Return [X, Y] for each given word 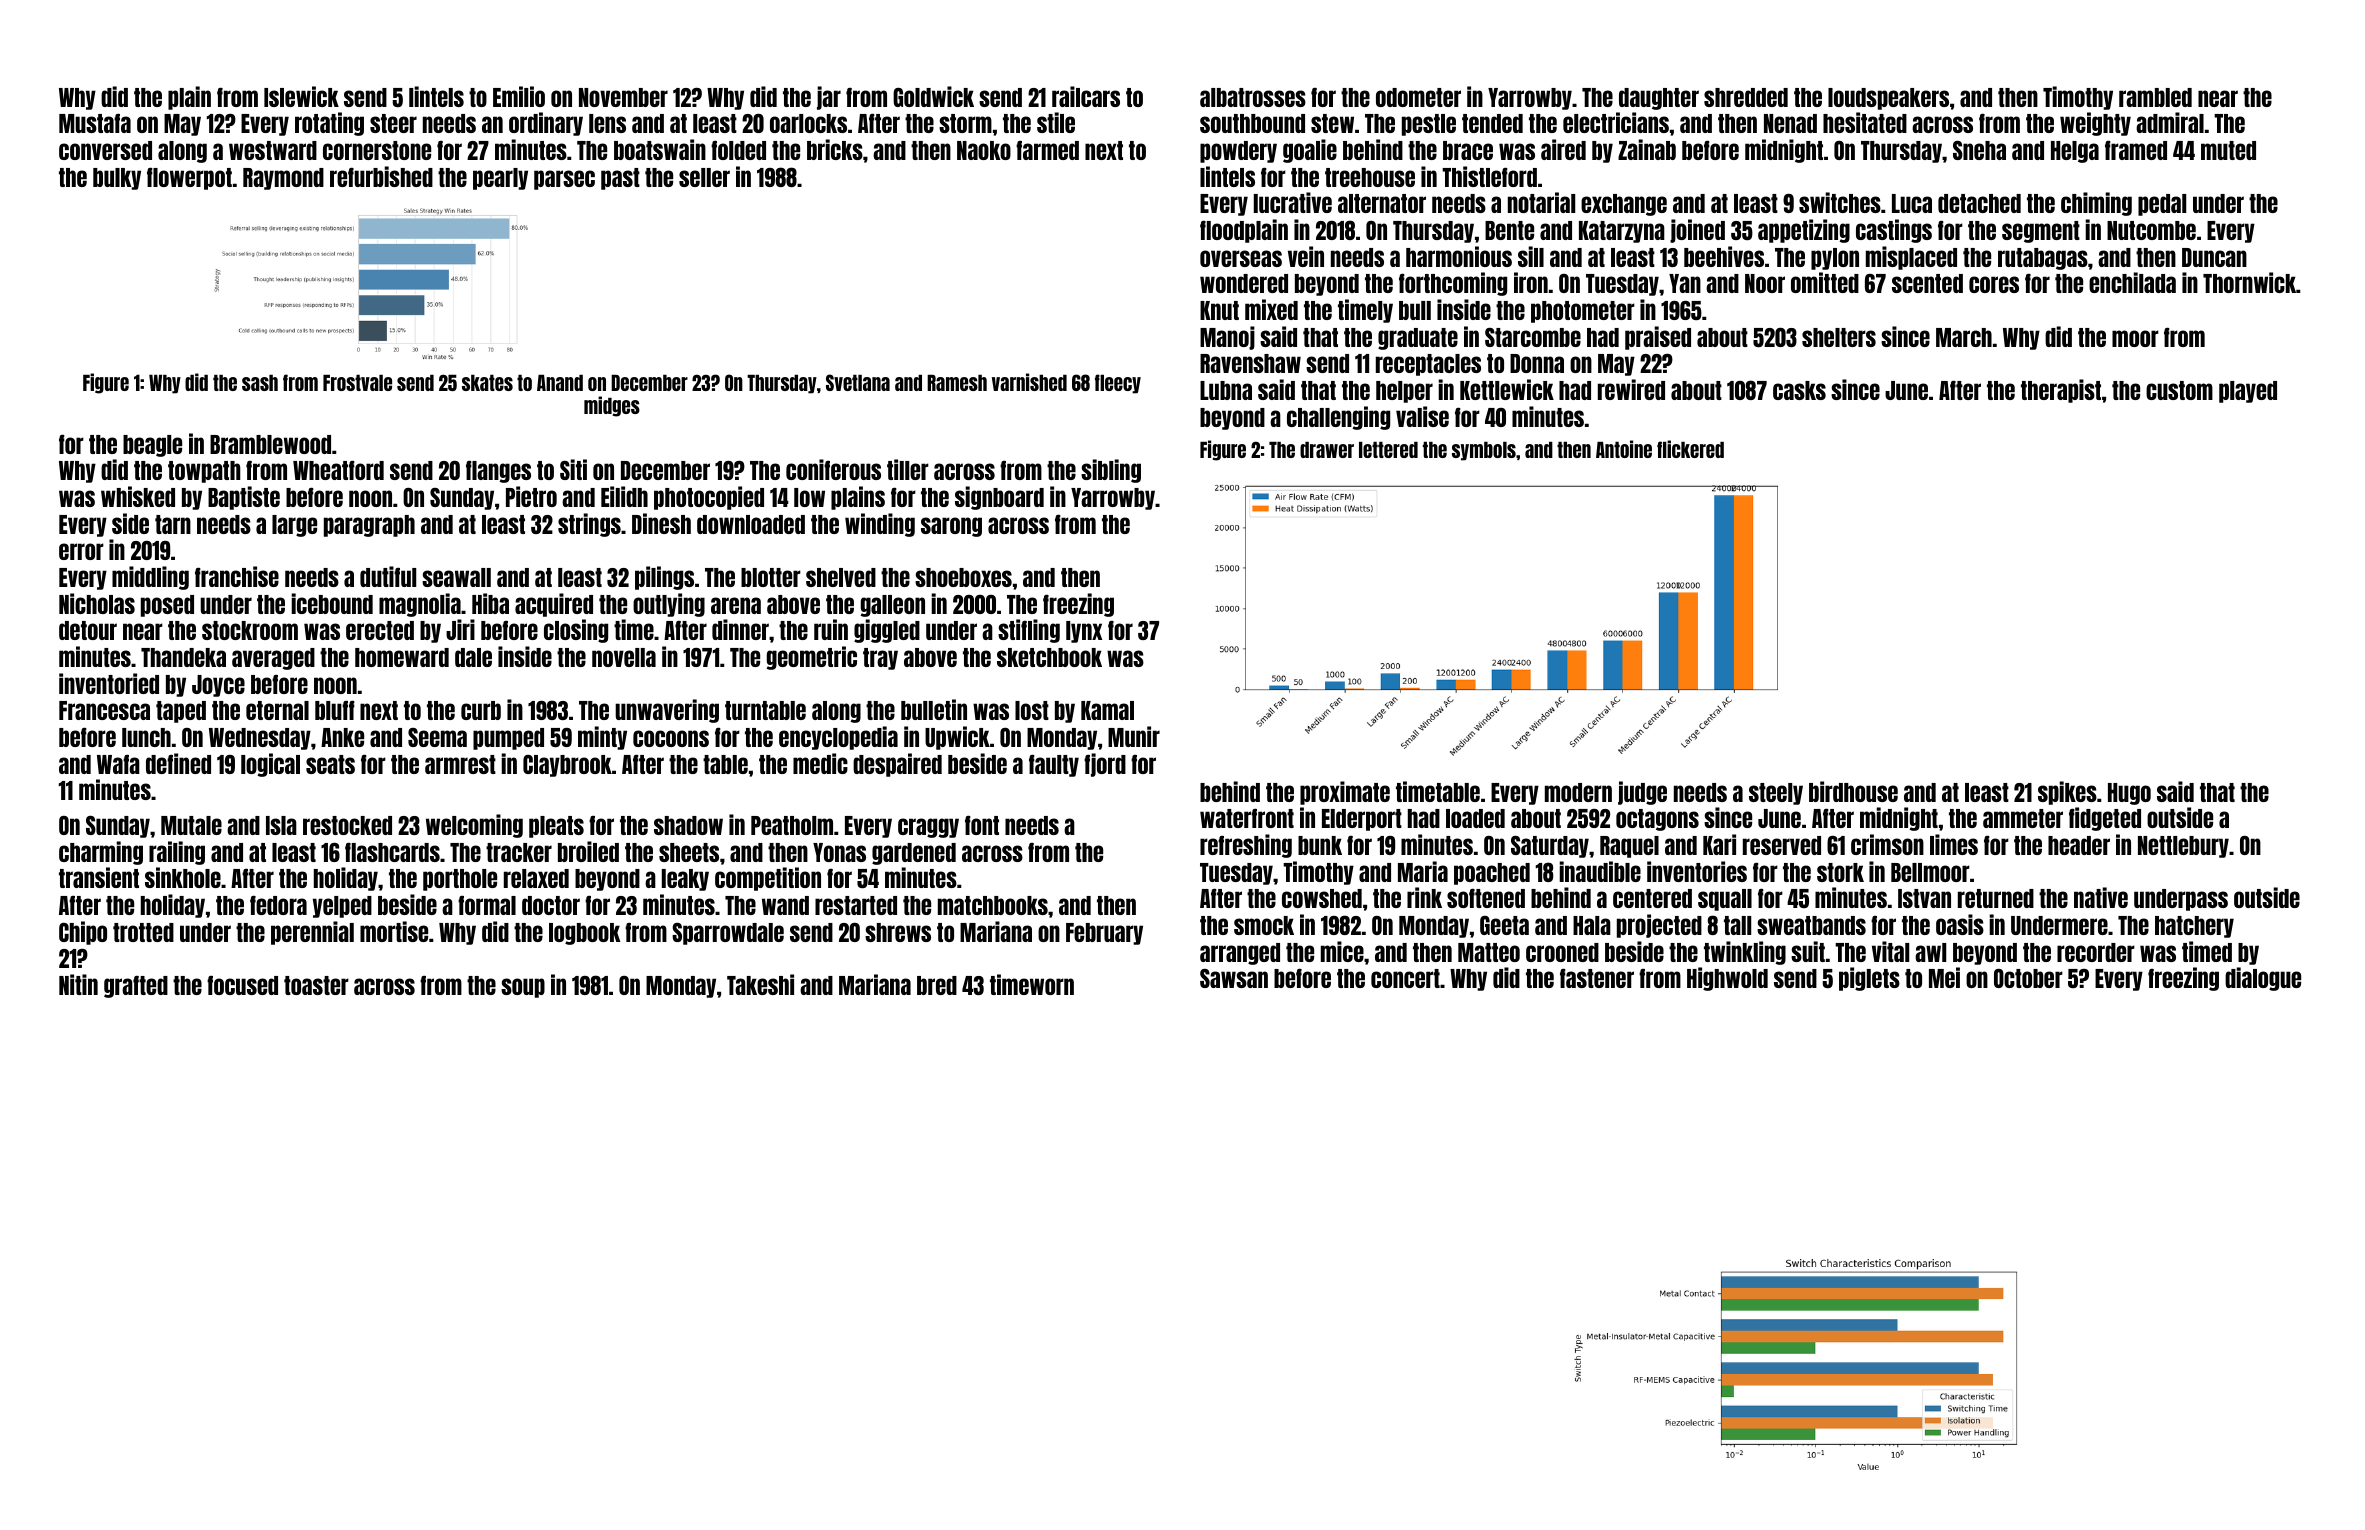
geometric [811, 658]
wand [785, 905]
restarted [856, 905]
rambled [2155, 97]
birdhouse [1853, 791]
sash [260, 383]
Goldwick [933, 96]
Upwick [957, 738]
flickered [1690, 449]
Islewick [301, 96]
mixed [1271, 309]
